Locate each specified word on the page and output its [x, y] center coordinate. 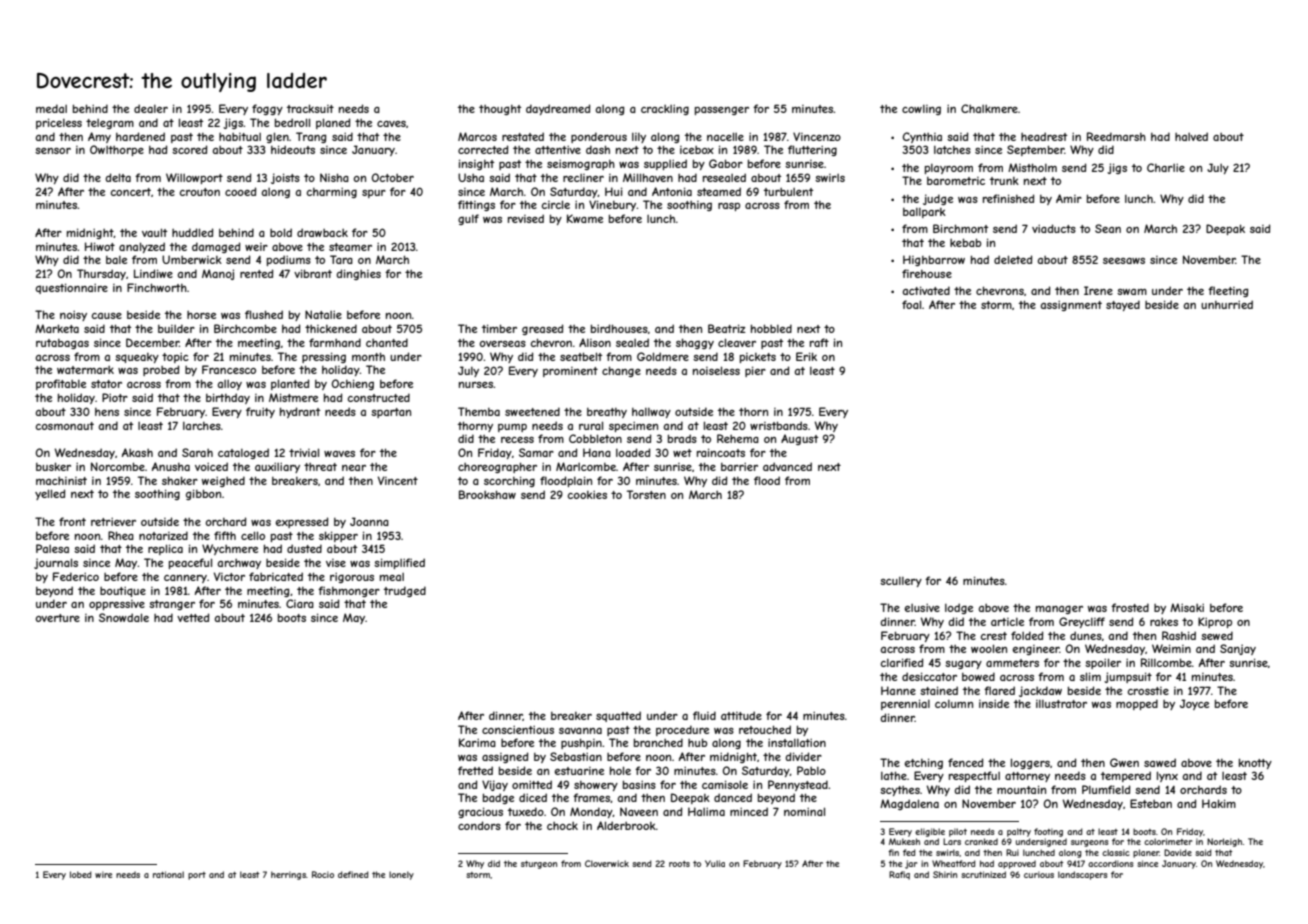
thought [500, 110]
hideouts [293, 149]
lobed [81, 874]
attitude [741, 715]
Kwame [585, 218]
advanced [787, 466]
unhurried [1227, 304]
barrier [739, 466]
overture [58, 618]
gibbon [203, 494]
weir [256, 247]
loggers [1030, 763]
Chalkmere [989, 108]
